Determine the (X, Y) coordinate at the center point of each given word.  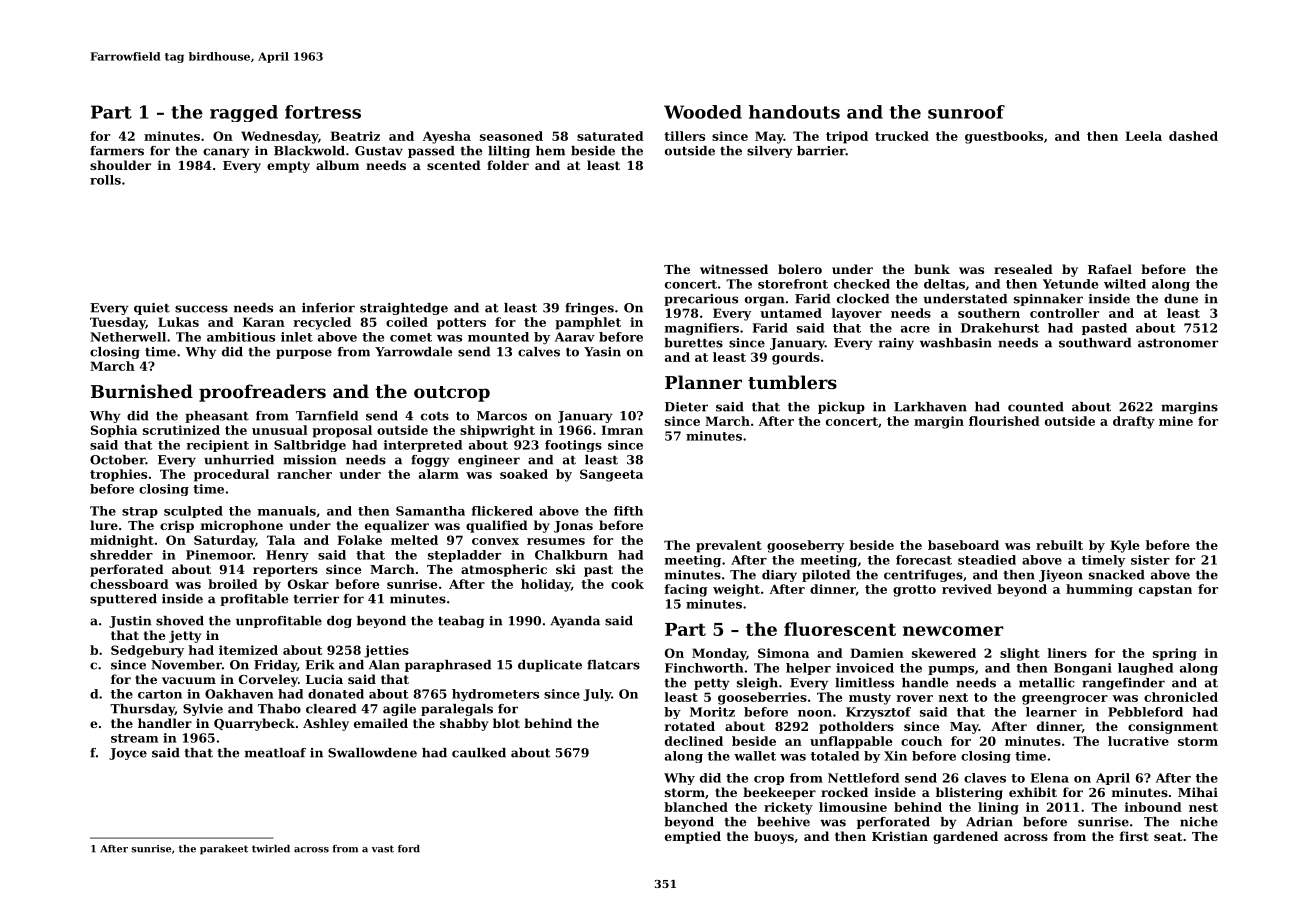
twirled (271, 849)
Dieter (686, 407)
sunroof (966, 112)
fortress (323, 112)
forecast (924, 560)
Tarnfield (327, 416)
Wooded (703, 112)
